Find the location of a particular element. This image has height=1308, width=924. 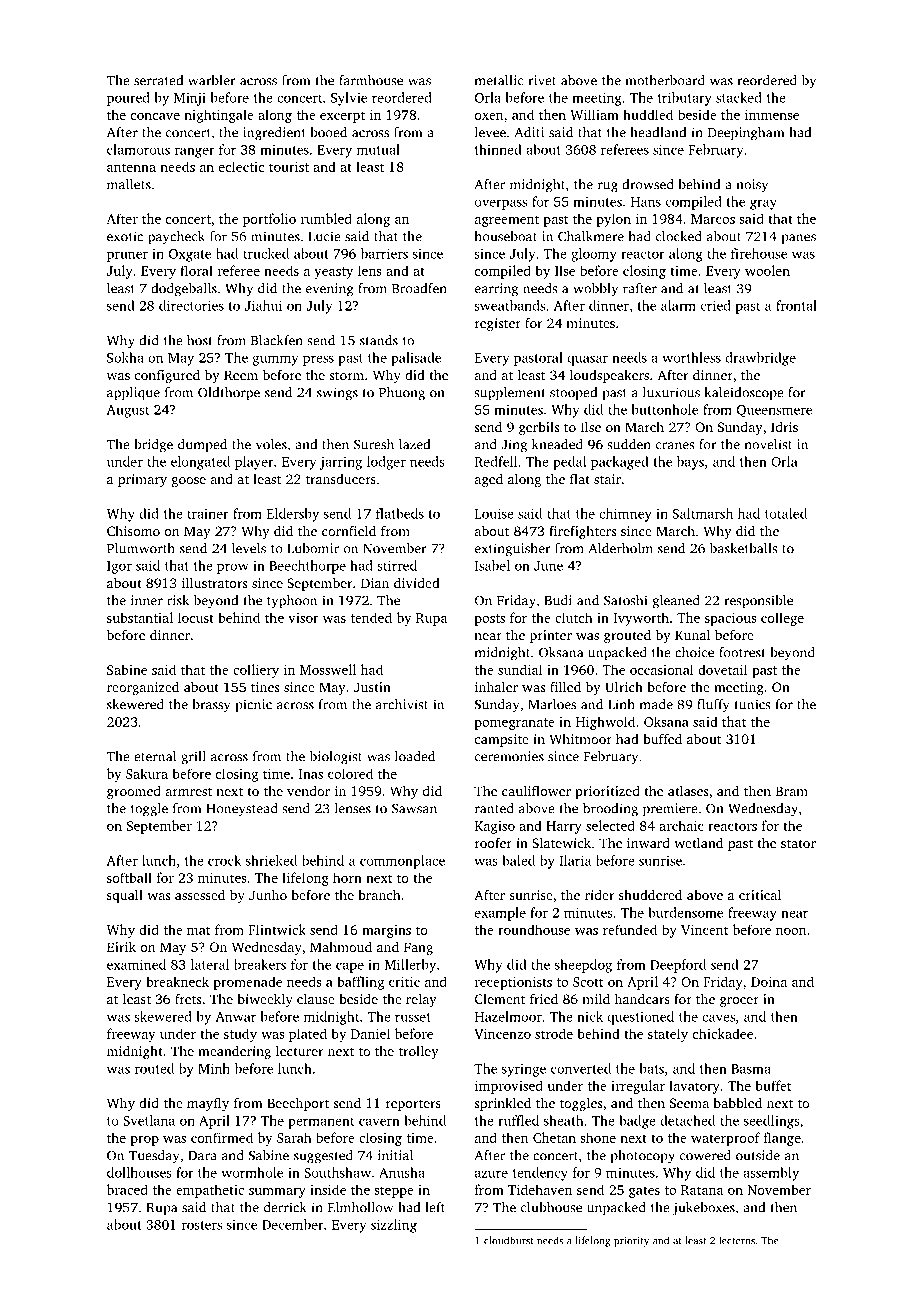

roofer is located at coordinates (493, 843).
